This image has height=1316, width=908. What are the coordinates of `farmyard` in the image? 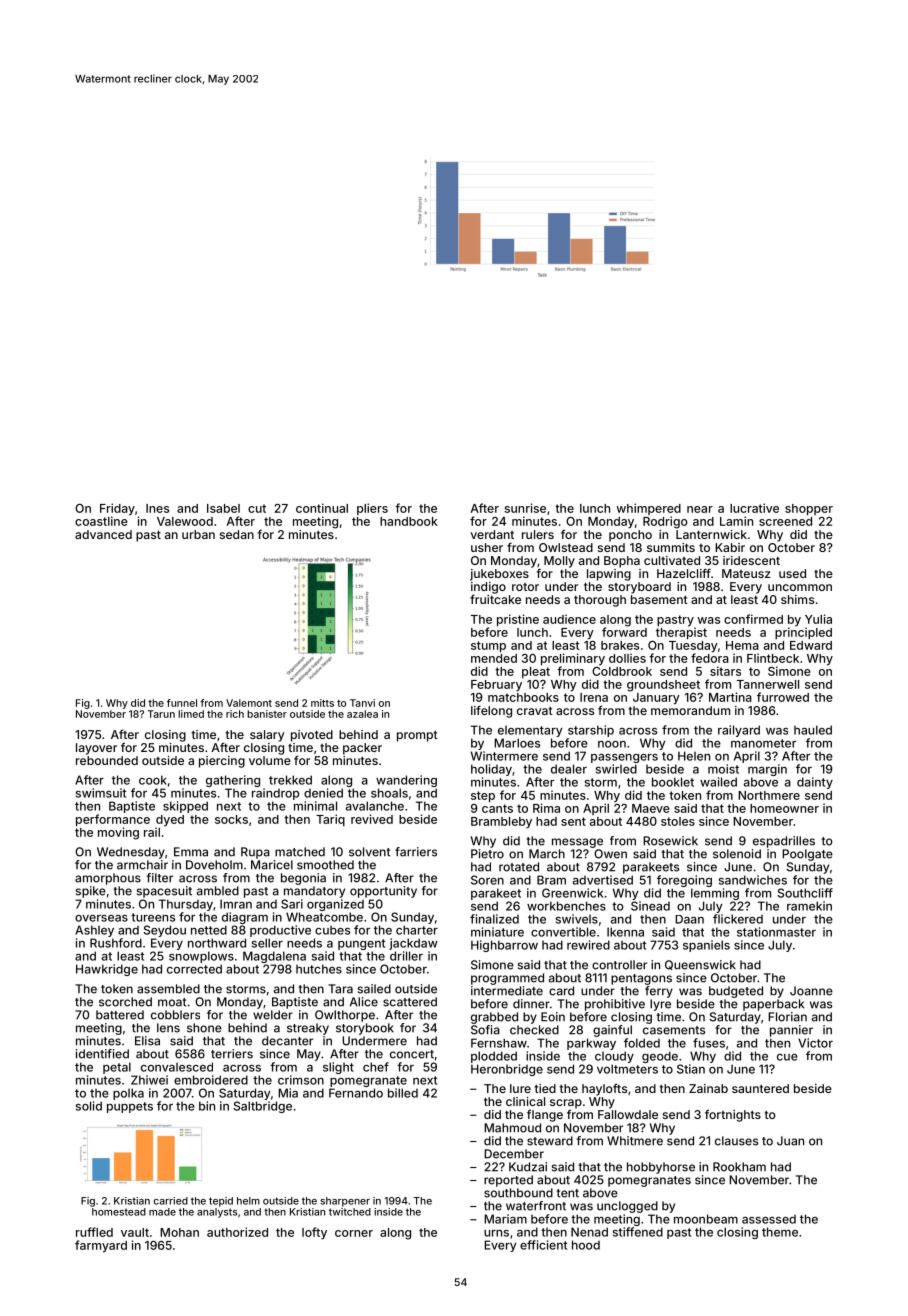 It's located at (101, 1246).
